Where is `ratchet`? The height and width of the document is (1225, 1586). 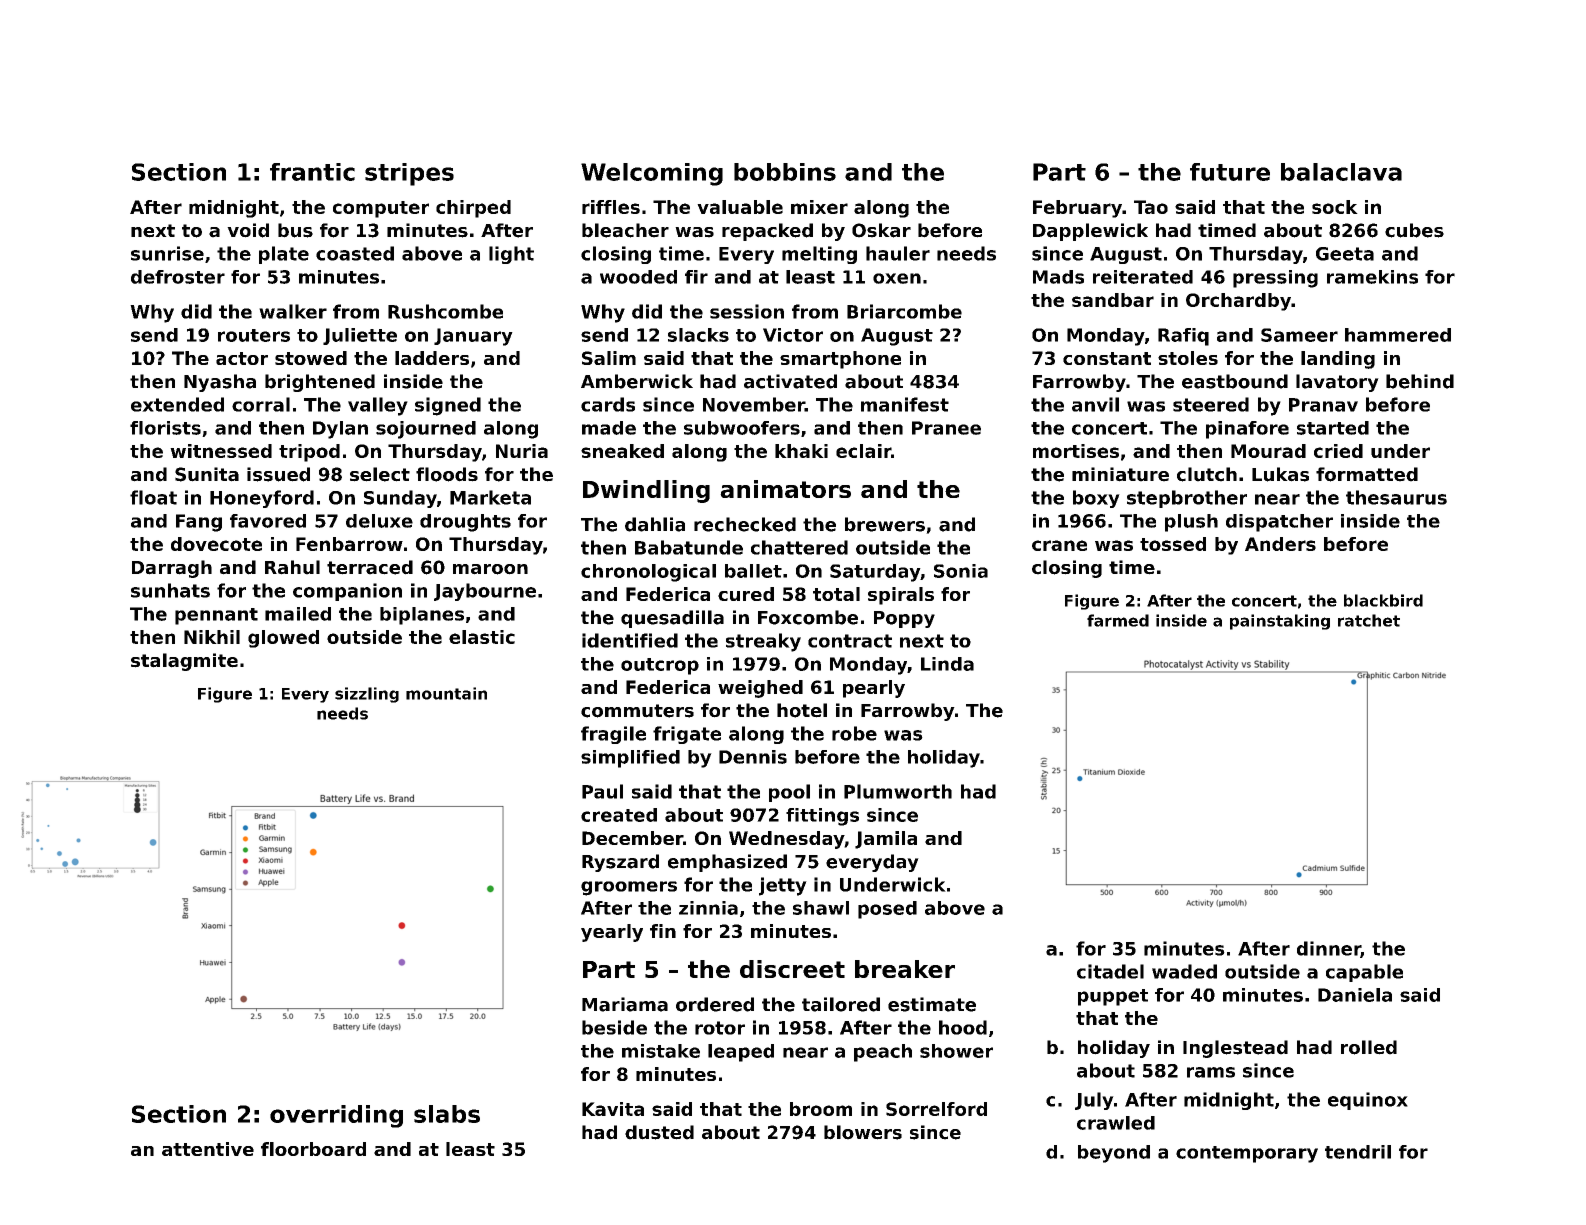
ratchet is located at coordinates (1369, 620).
